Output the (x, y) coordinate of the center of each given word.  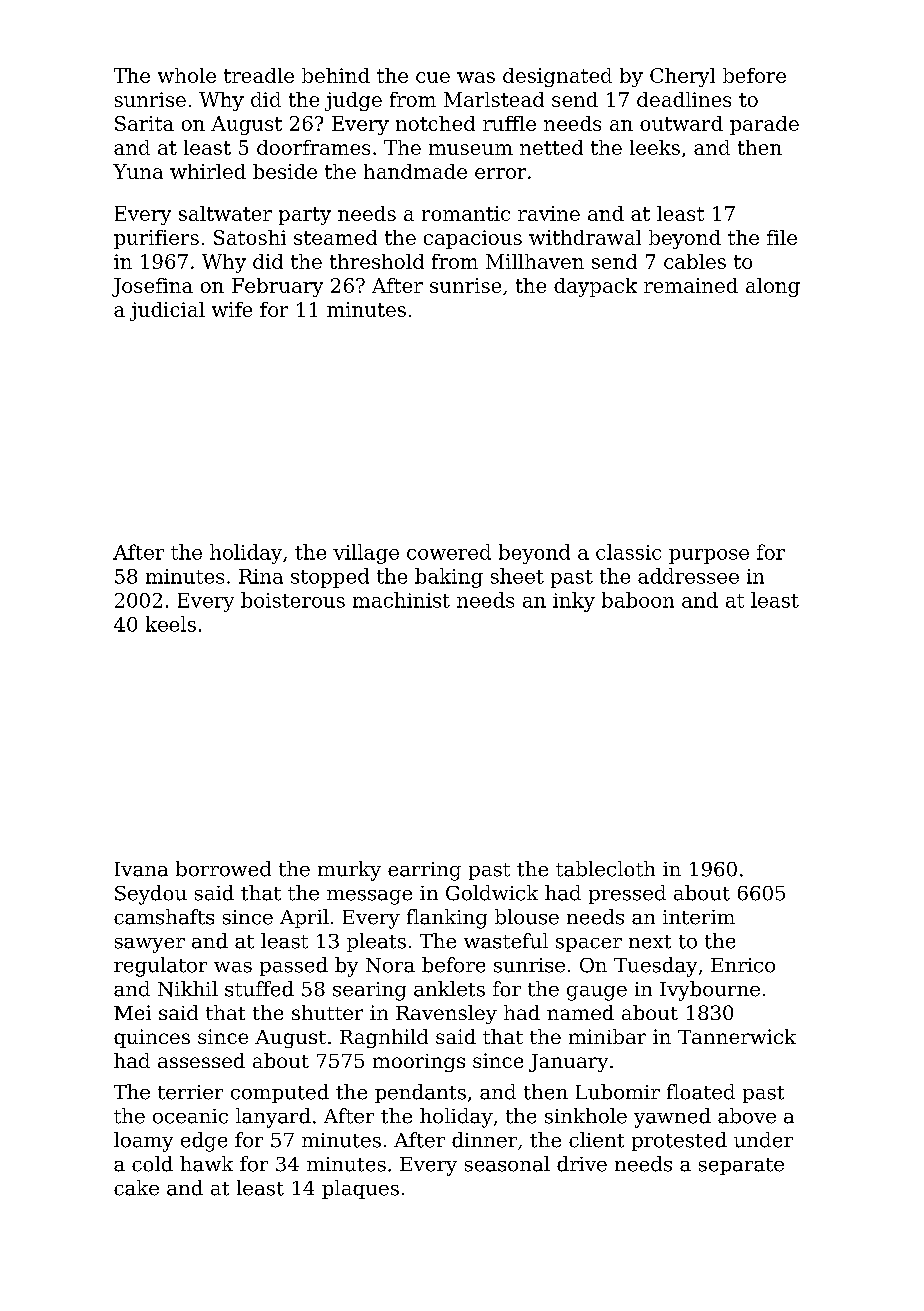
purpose (709, 556)
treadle (259, 75)
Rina (261, 576)
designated (557, 77)
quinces (152, 1038)
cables (695, 261)
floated (701, 1092)
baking (449, 578)
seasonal (507, 1164)
